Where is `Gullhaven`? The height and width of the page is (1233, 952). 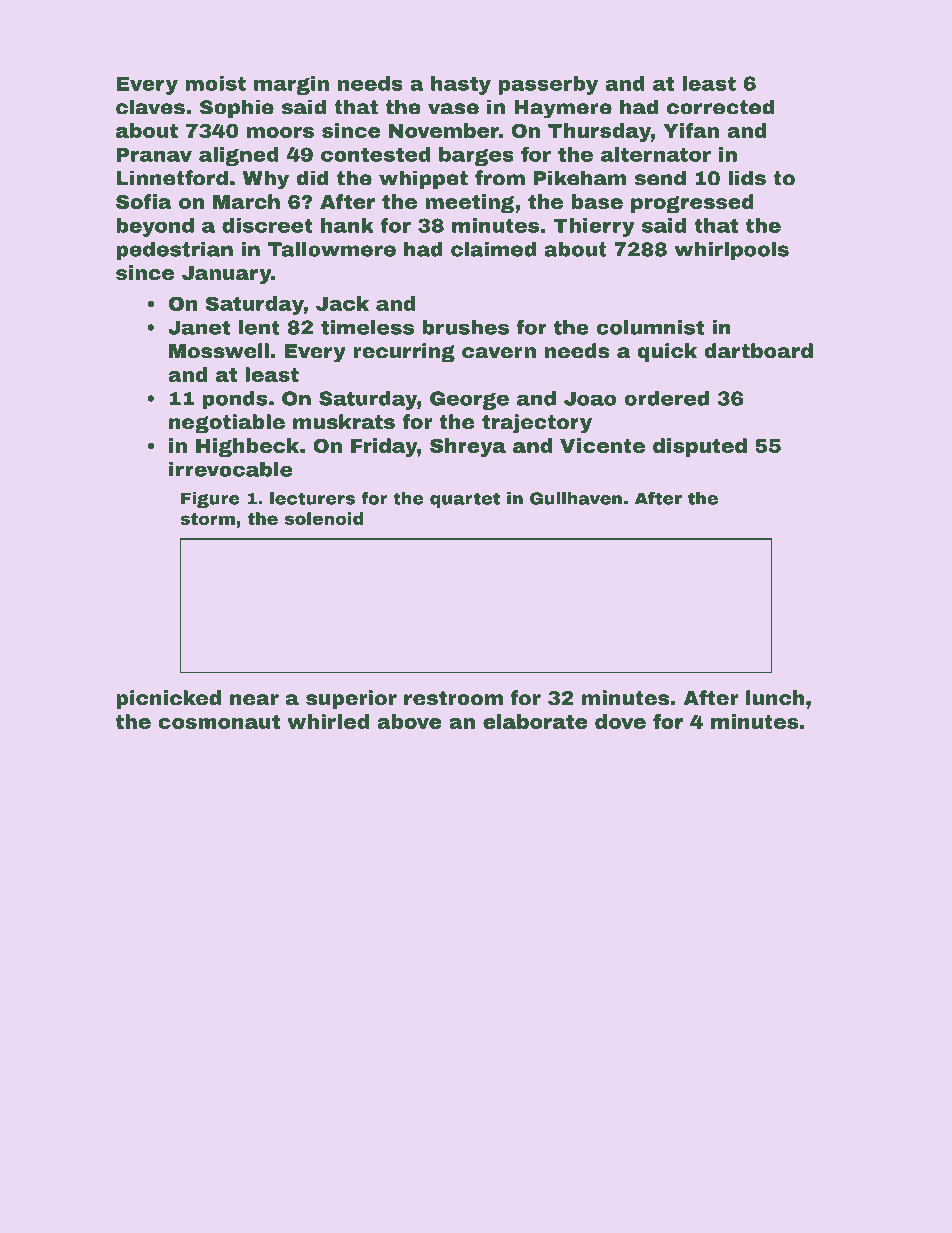 Gullhaven is located at coordinates (576, 498).
